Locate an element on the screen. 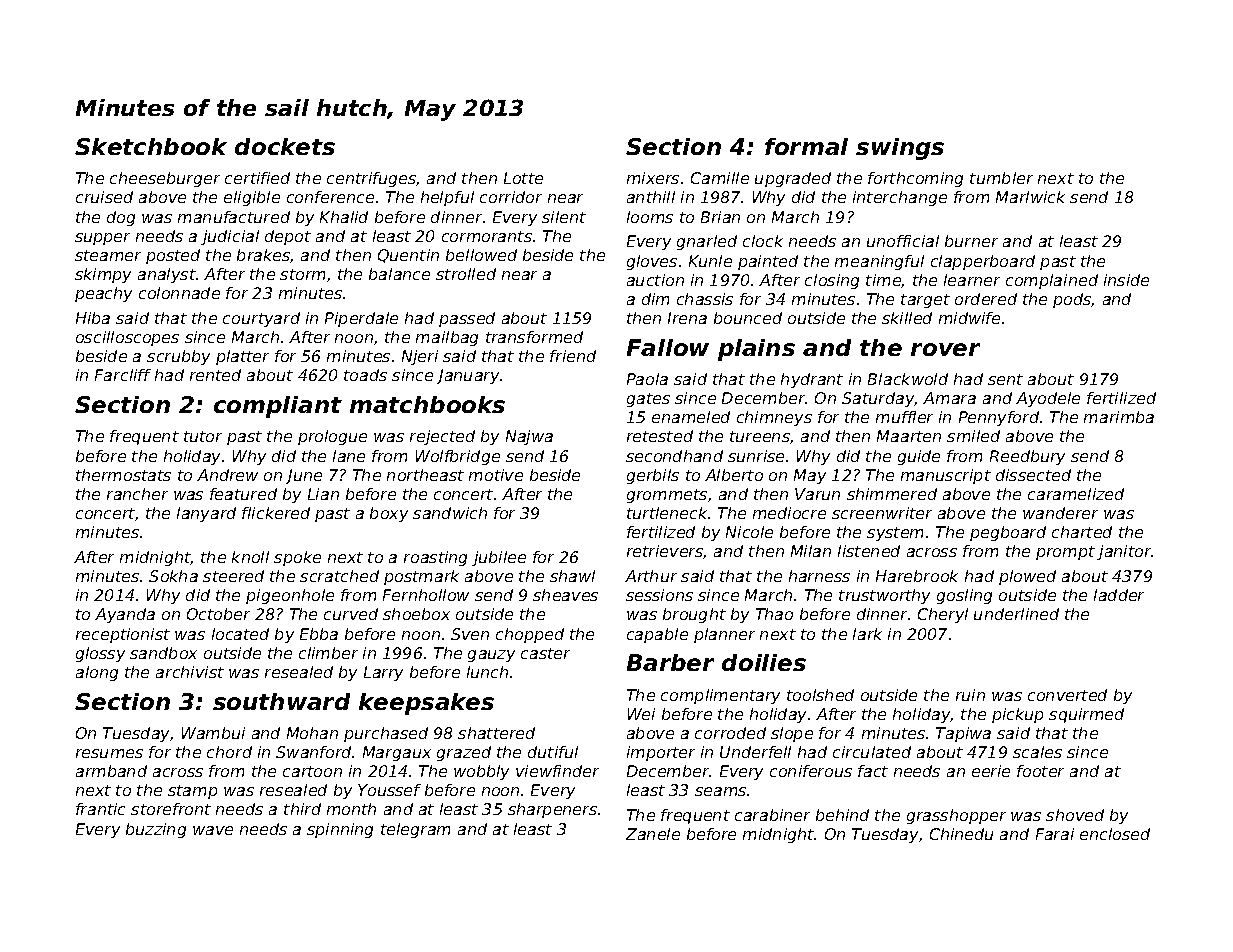  certified is located at coordinates (257, 178).
